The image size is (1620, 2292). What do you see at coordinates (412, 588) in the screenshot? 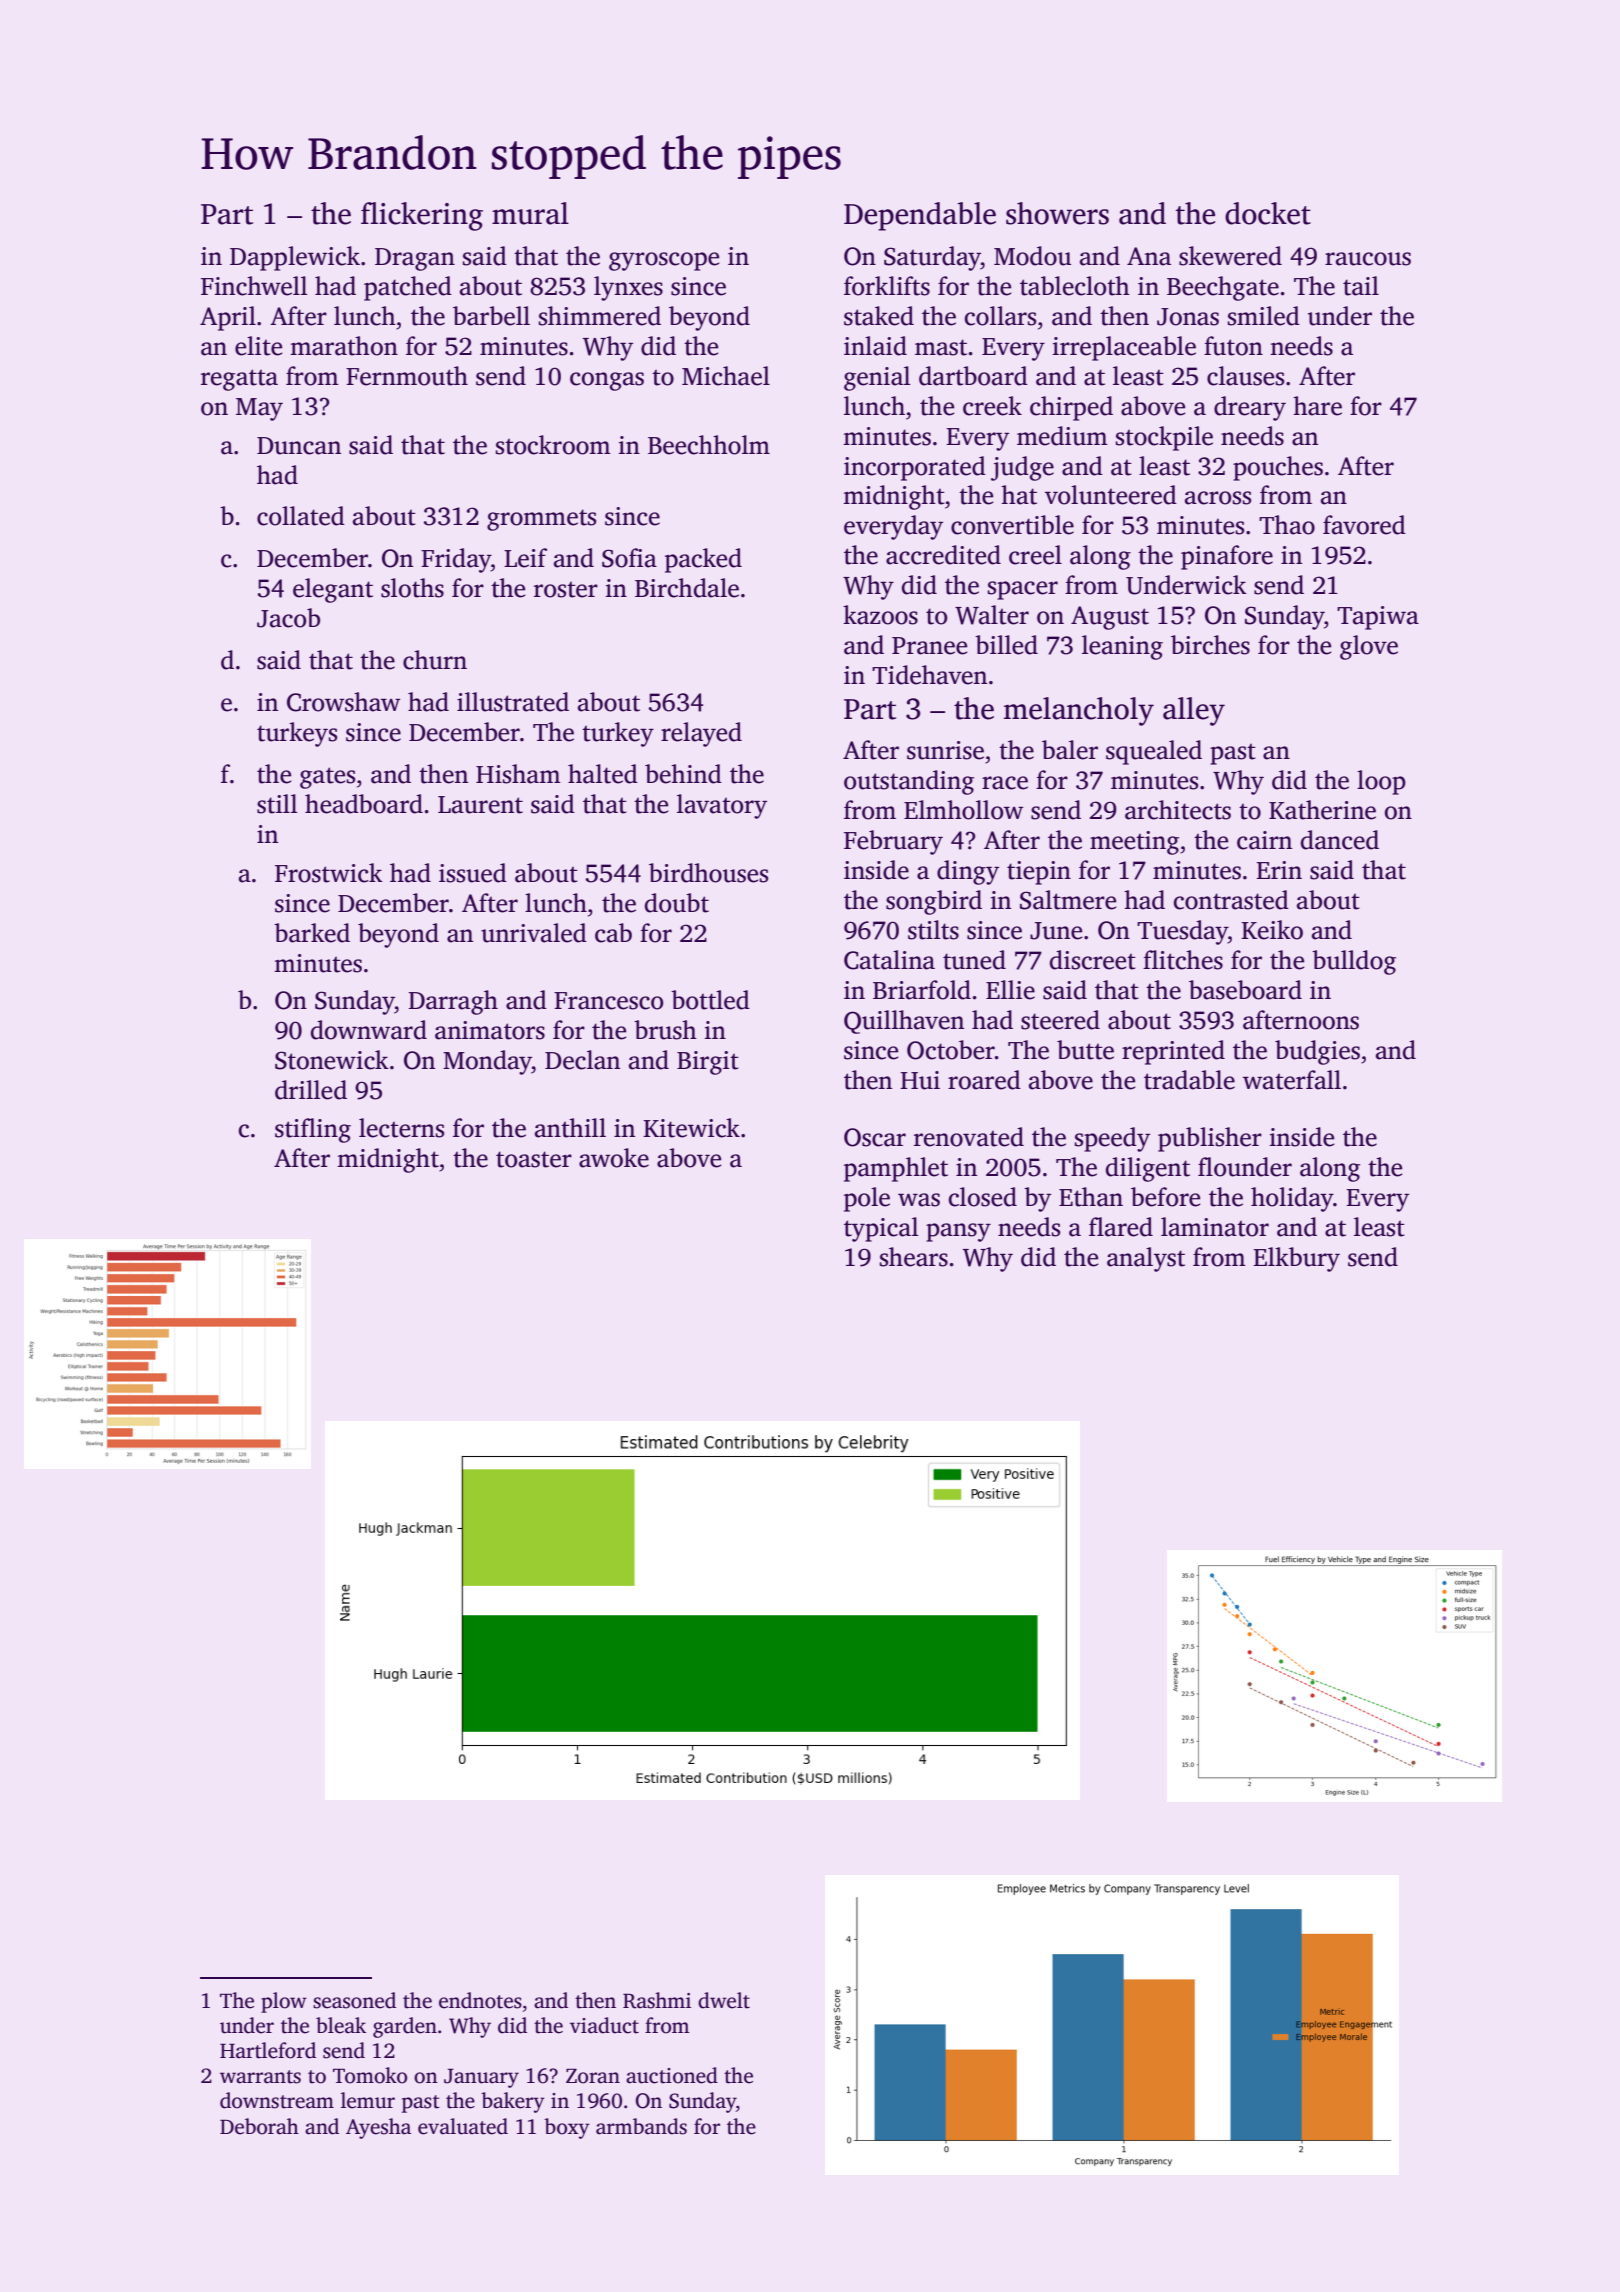
I see `sloths` at bounding box center [412, 588].
